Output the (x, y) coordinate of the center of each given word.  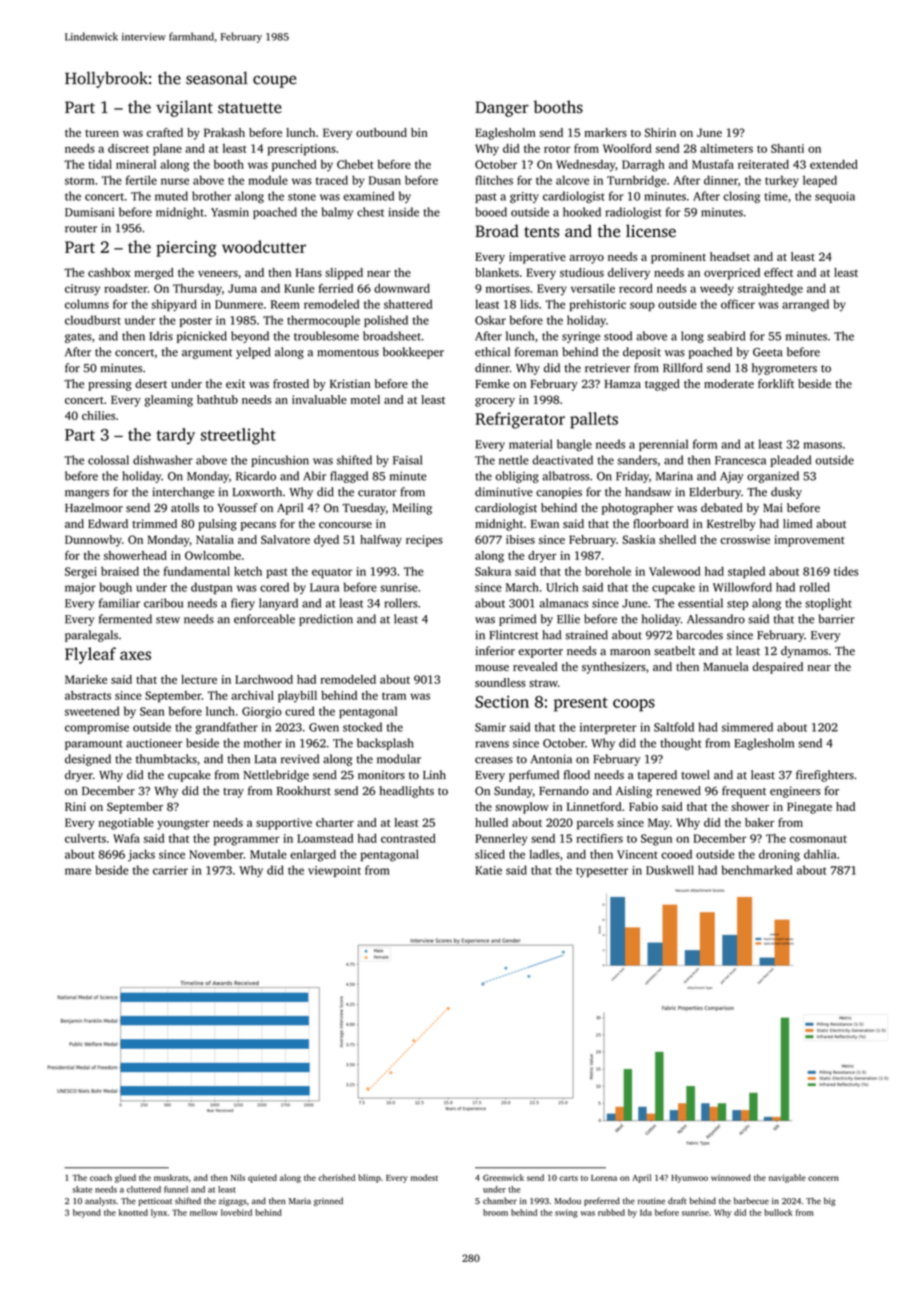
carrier (170, 870)
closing (741, 197)
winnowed (731, 1177)
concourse (345, 525)
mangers (87, 494)
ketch (248, 571)
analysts (100, 1201)
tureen (102, 133)
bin (419, 132)
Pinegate (809, 808)
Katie (488, 870)
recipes (424, 541)
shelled (677, 539)
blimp (369, 1178)
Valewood (675, 571)
